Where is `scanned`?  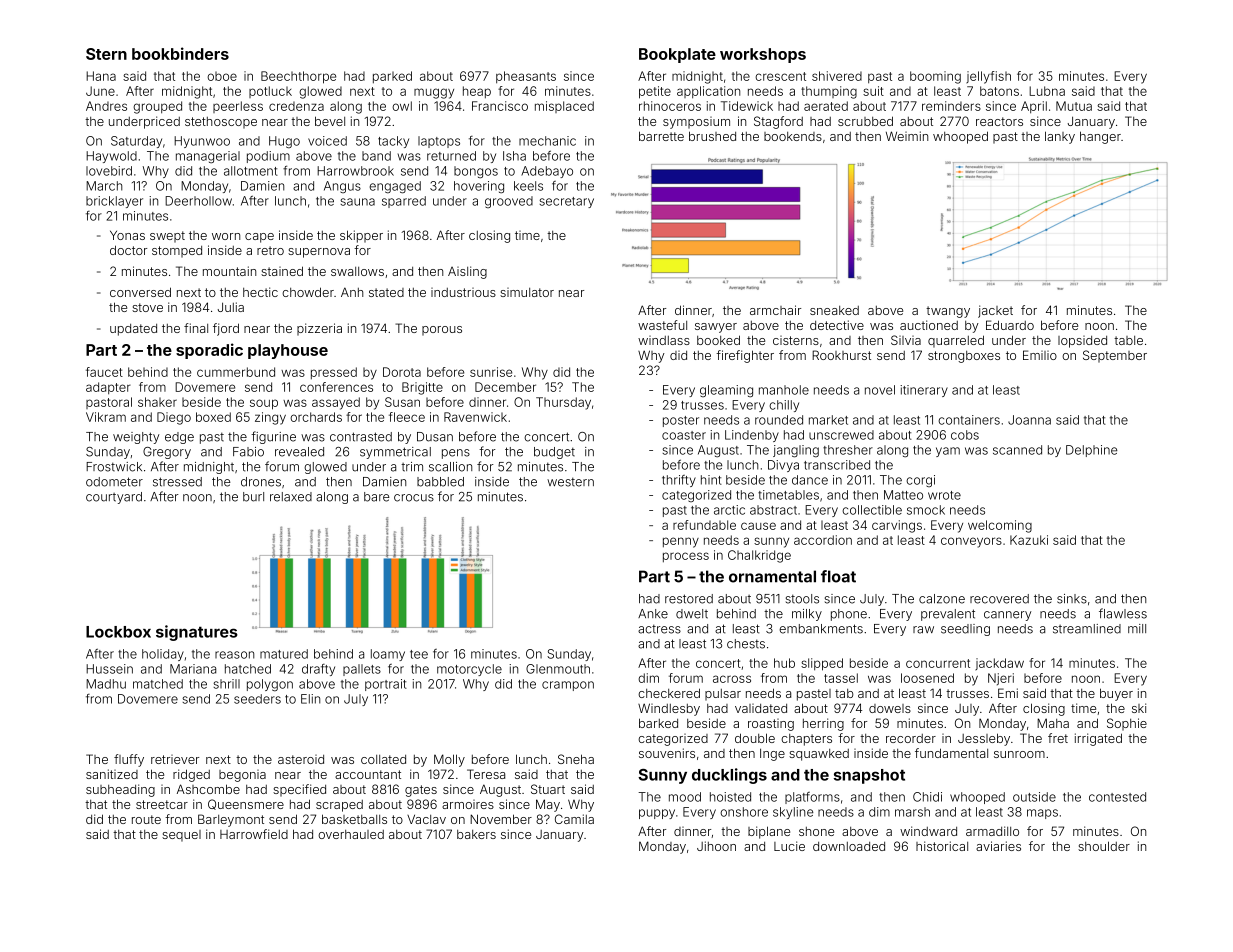 scanned is located at coordinates (1017, 450).
